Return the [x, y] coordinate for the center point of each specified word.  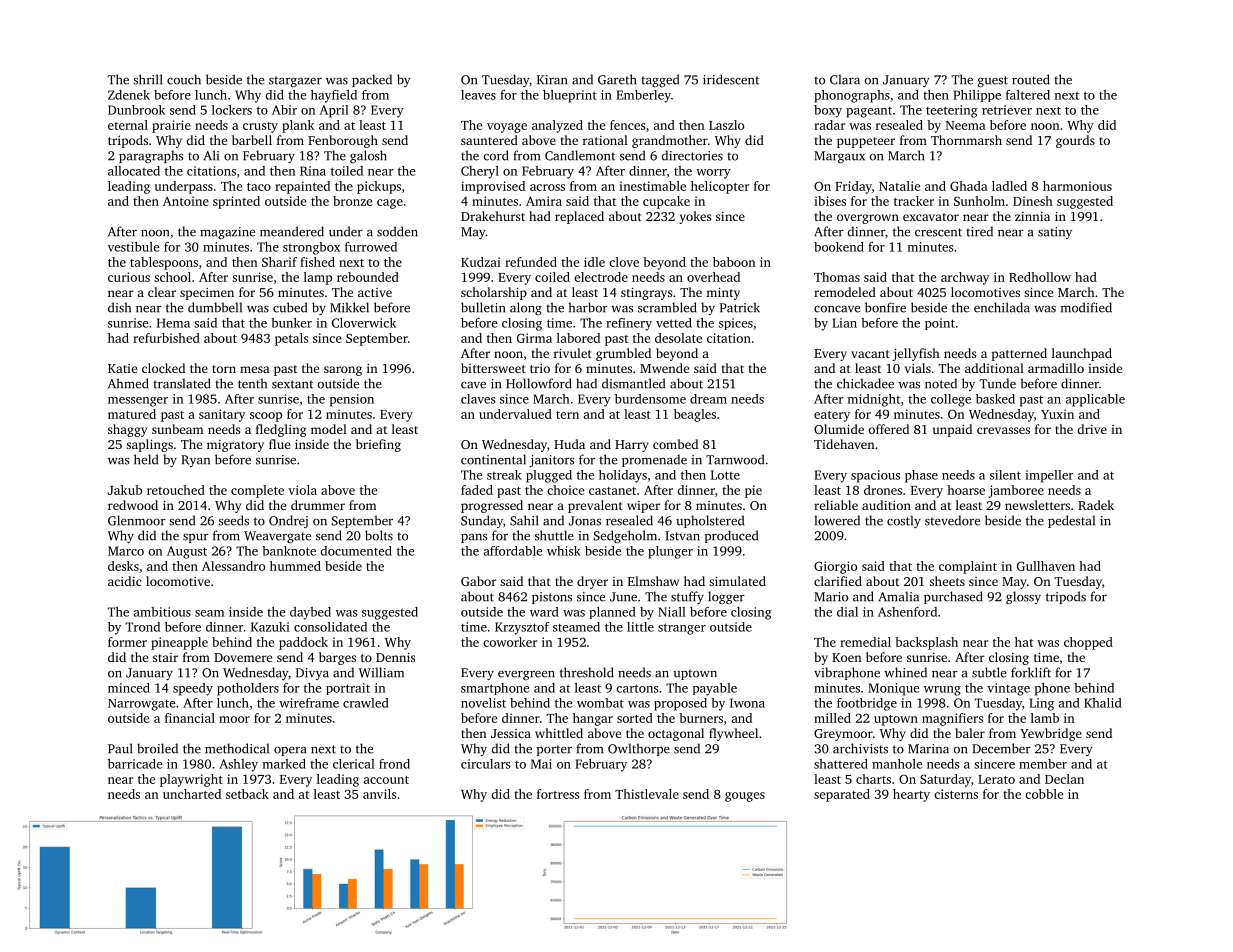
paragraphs [151, 156]
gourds [1075, 141]
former [127, 642]
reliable [836, 505]
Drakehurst [493, 216]
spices [736, 324]
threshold [587, 672]
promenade [654, 460]
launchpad [1082, 354]
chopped [1088, 643]
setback [247, 794]
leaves [478, 95]
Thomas [837, 277]
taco [259, 187]
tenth [252, 383]
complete [257, 491]
